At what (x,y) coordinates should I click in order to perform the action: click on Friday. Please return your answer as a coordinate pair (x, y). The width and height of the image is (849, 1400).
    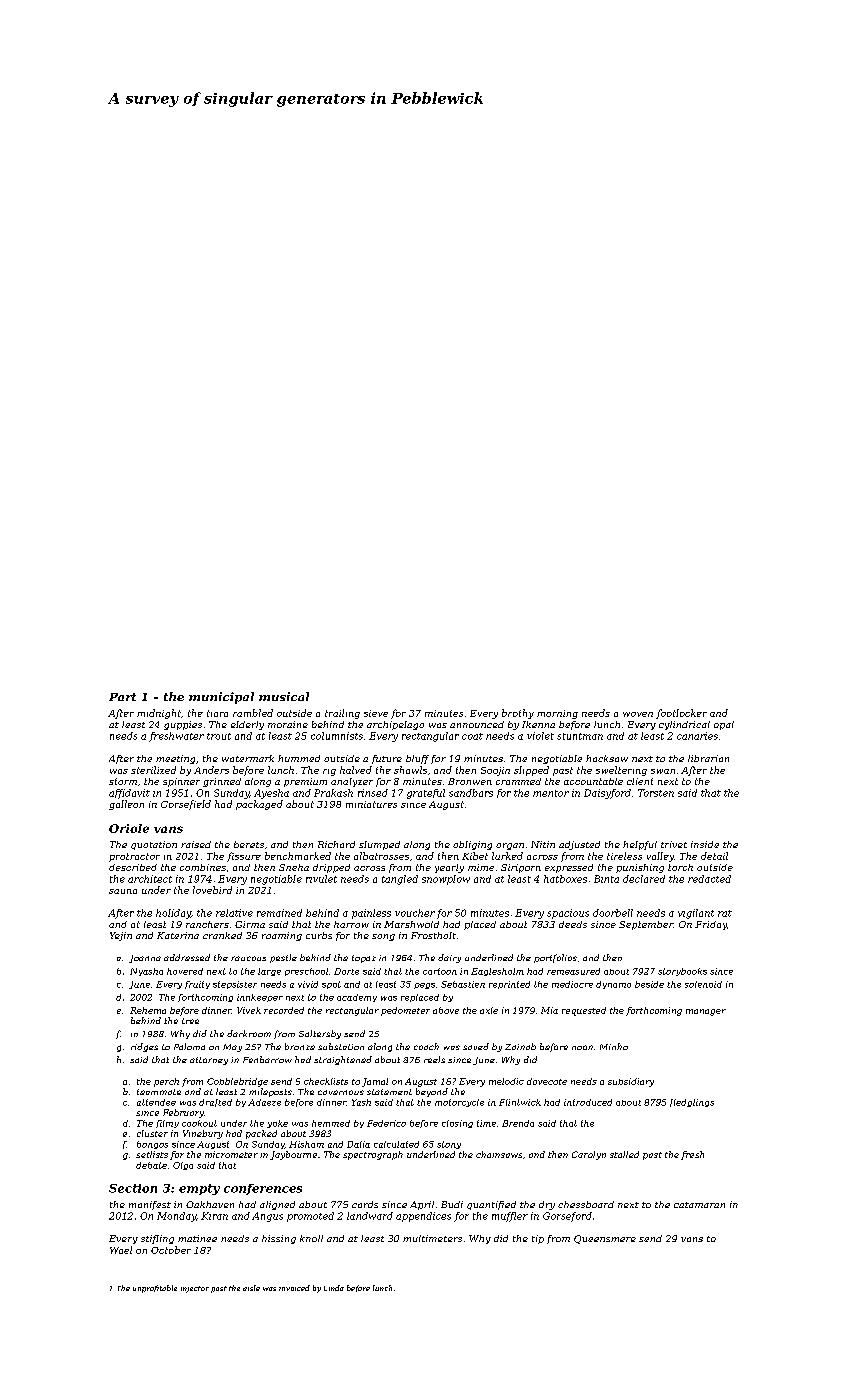
    Looking at the image, I should click on (711, 925).
